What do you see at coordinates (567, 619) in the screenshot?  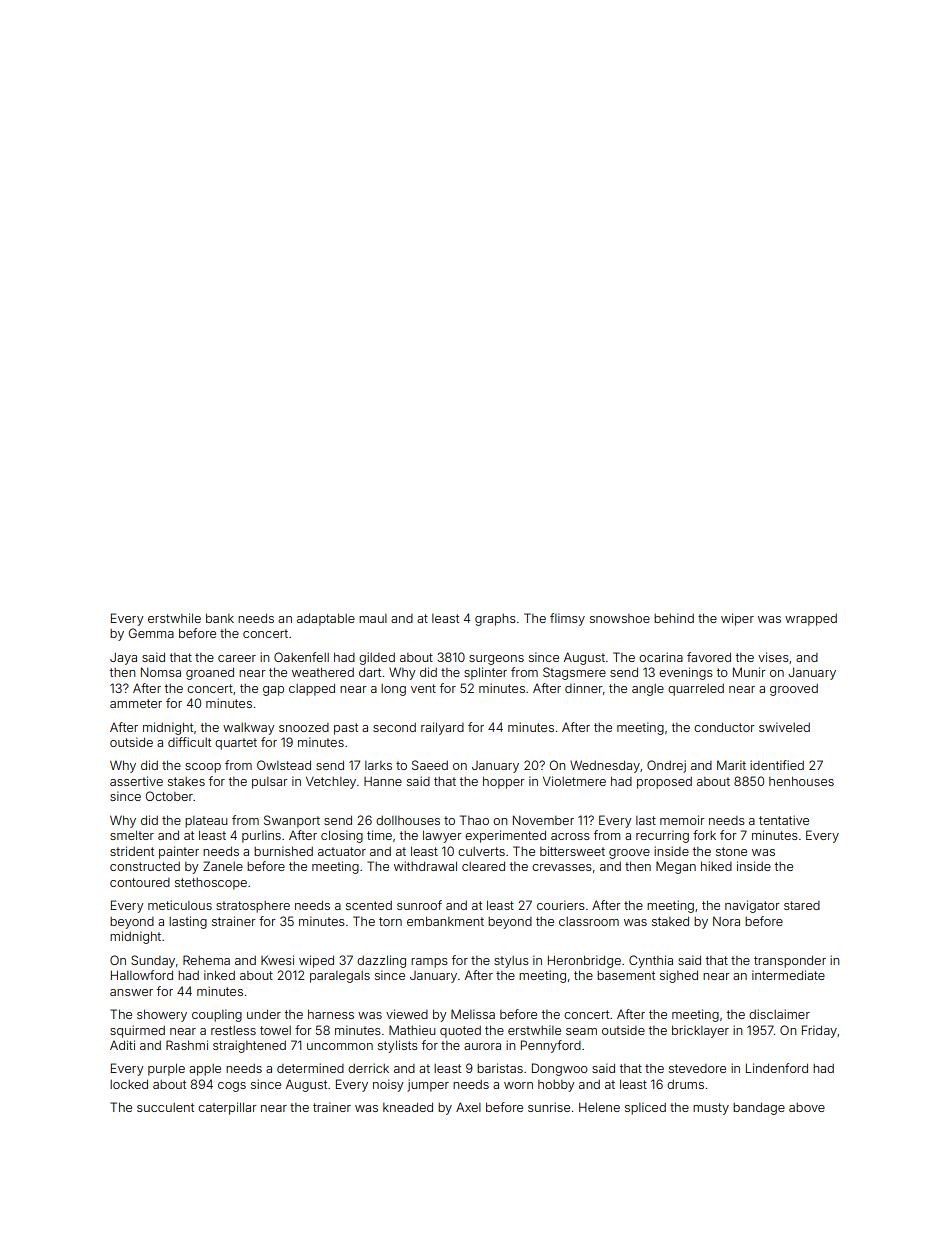 I see `flimsy` at bounding box center [567, 619].
